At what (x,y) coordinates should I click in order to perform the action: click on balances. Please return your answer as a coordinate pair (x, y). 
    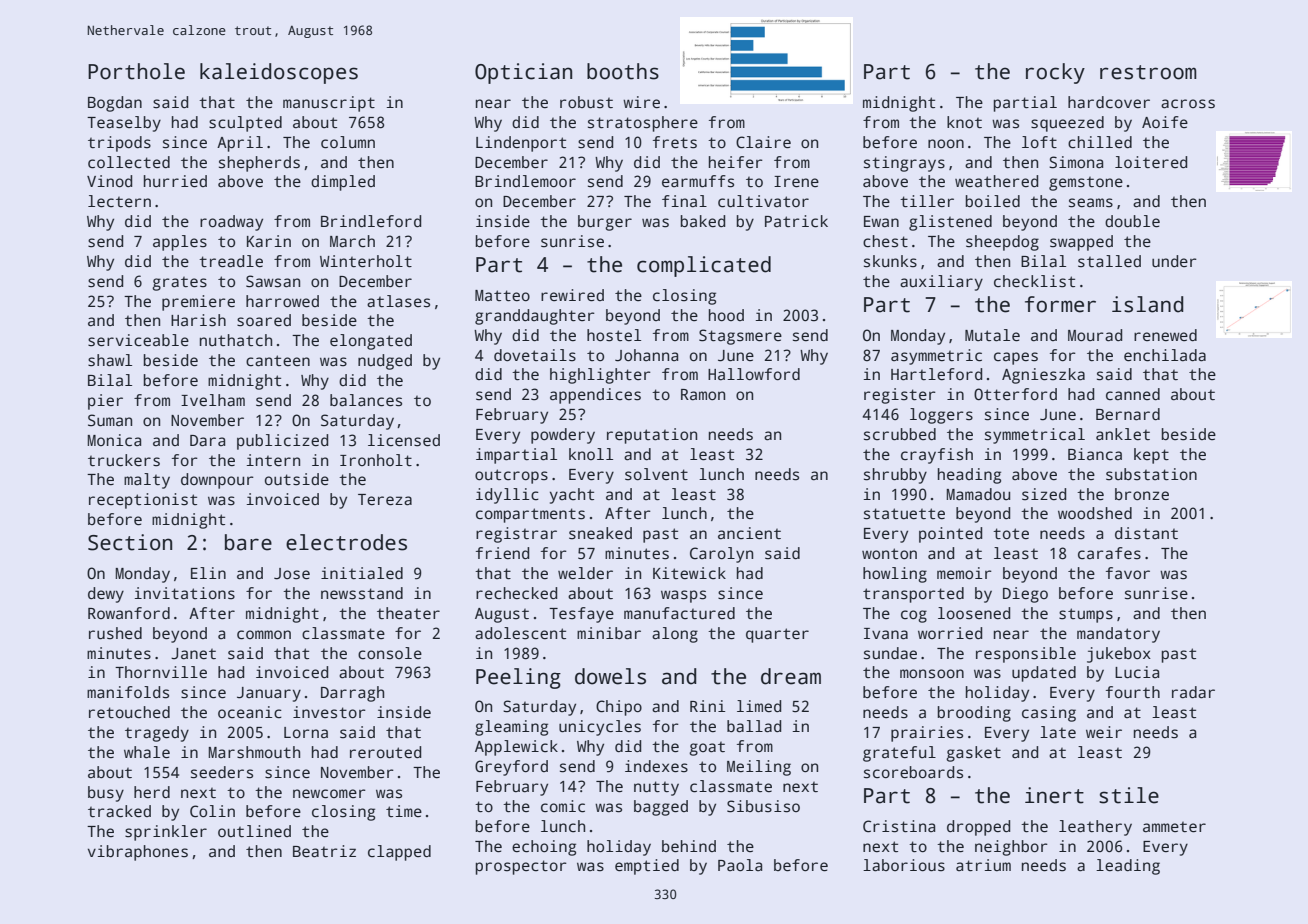
    Looking at the image, I should click on (366, 400).
